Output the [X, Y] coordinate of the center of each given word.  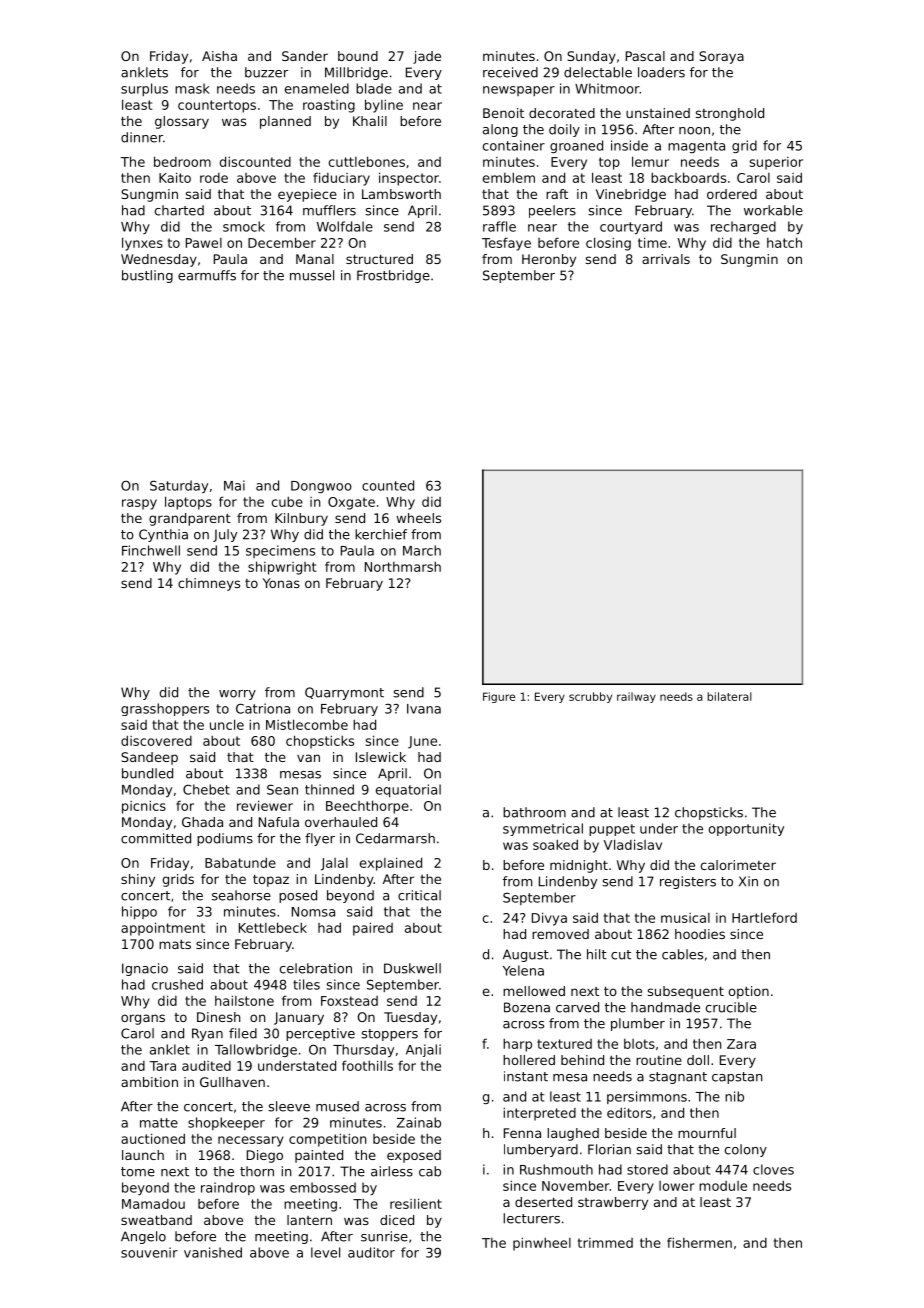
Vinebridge [631, 195]
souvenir [149, 1252]
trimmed [605, 1243]
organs [143, 1019]
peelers [552, 211]
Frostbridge [393, 276]
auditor [371, 1252]
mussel [312, 275]
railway [636, 697]
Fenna [522, 1133]
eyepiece [307, 195]
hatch [784, 242]
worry [237, 695]
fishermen [699, 1242]
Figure [499, 697]
